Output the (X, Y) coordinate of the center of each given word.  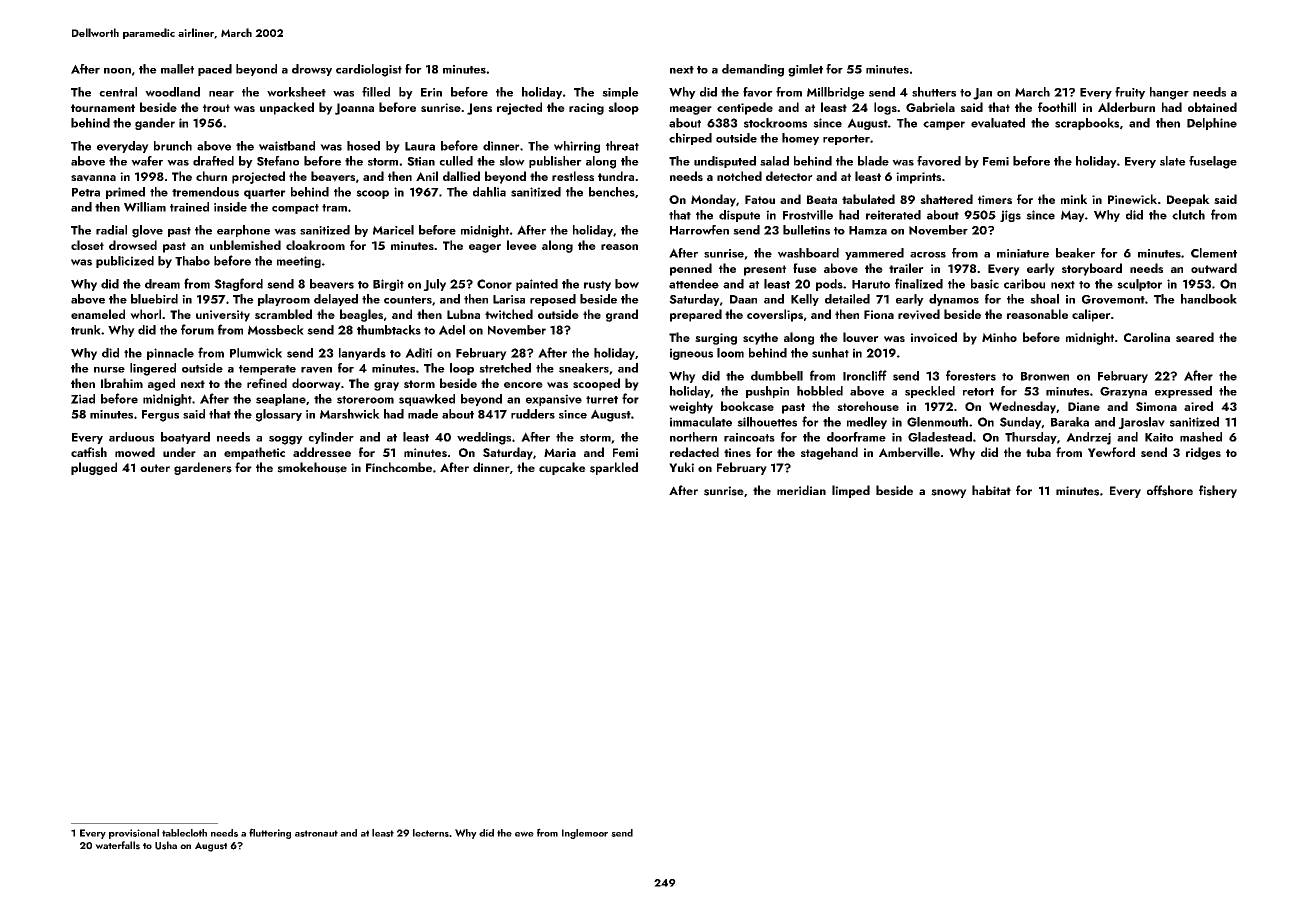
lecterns (431, 833)
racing (586, 109)
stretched (505, 368)
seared (1195, 337)
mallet (177, 69)
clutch (1188, 215)
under (179, 452)
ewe (524, 834)
